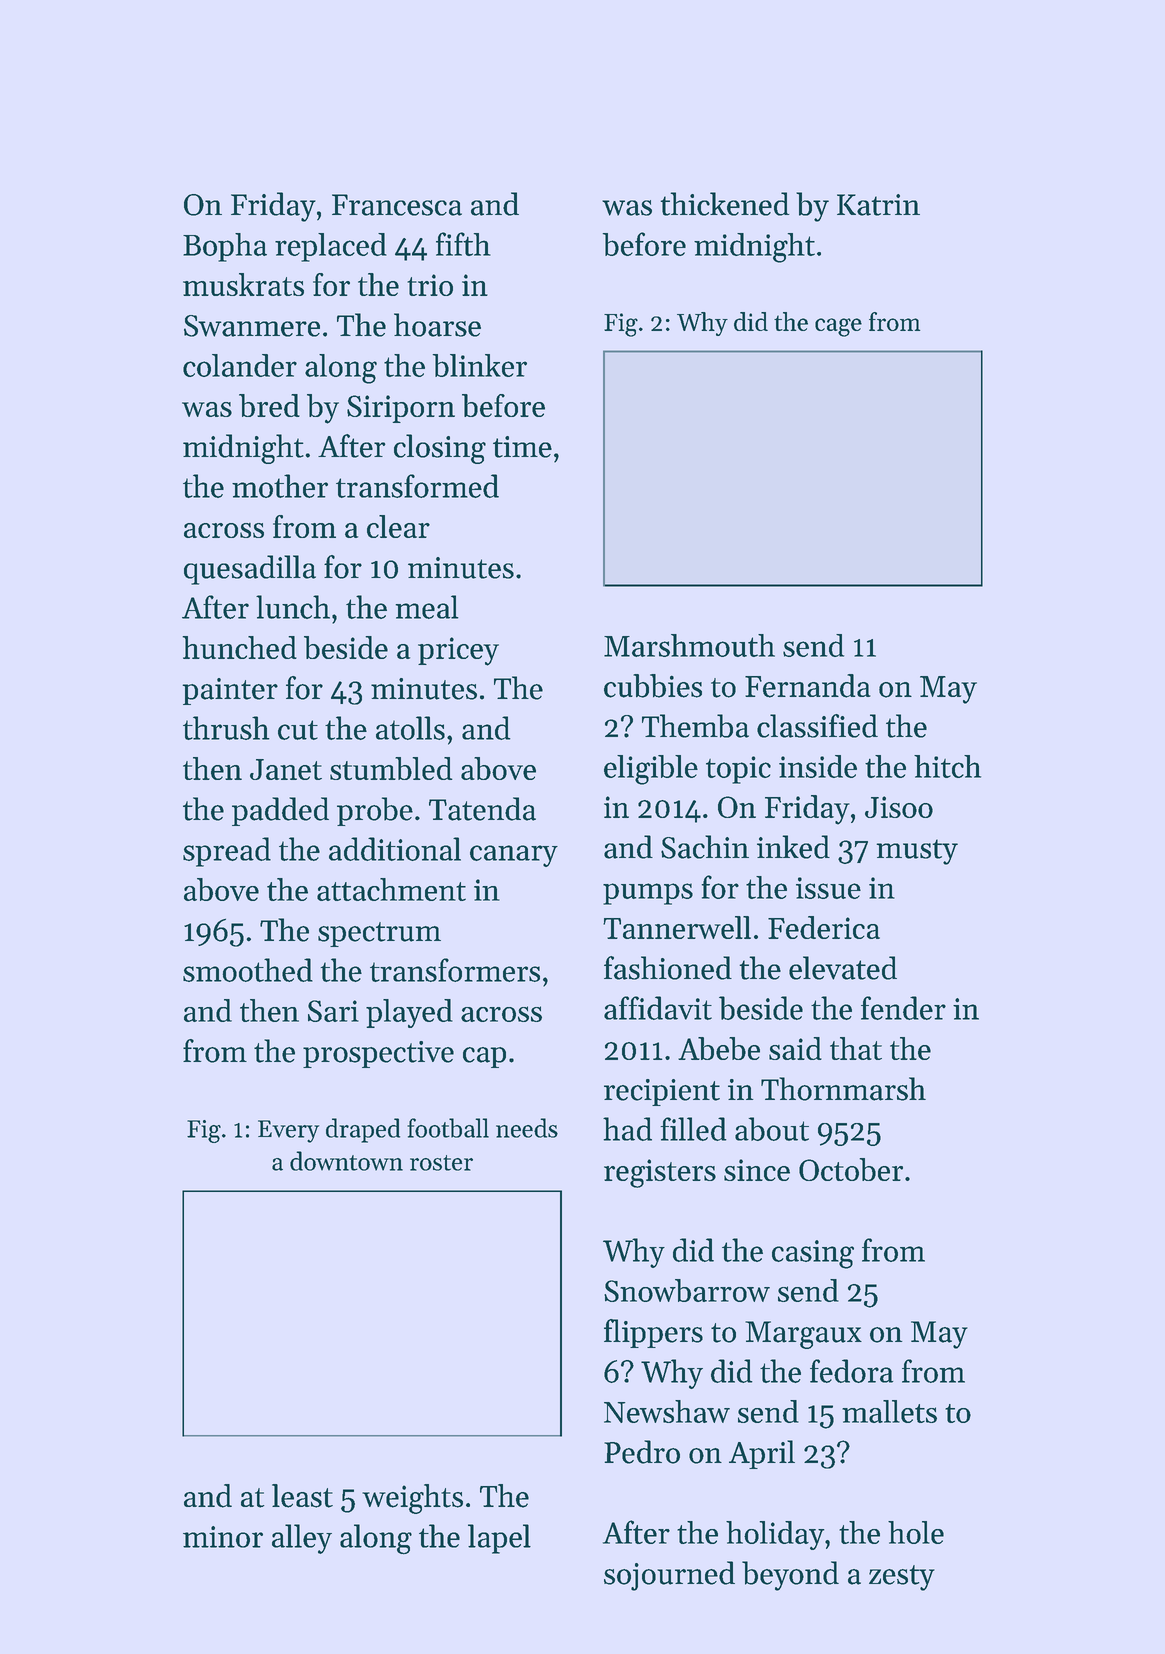  Describe the element at coordinates (225, 247) in the screenshot. I see `Bopha` at that location.
